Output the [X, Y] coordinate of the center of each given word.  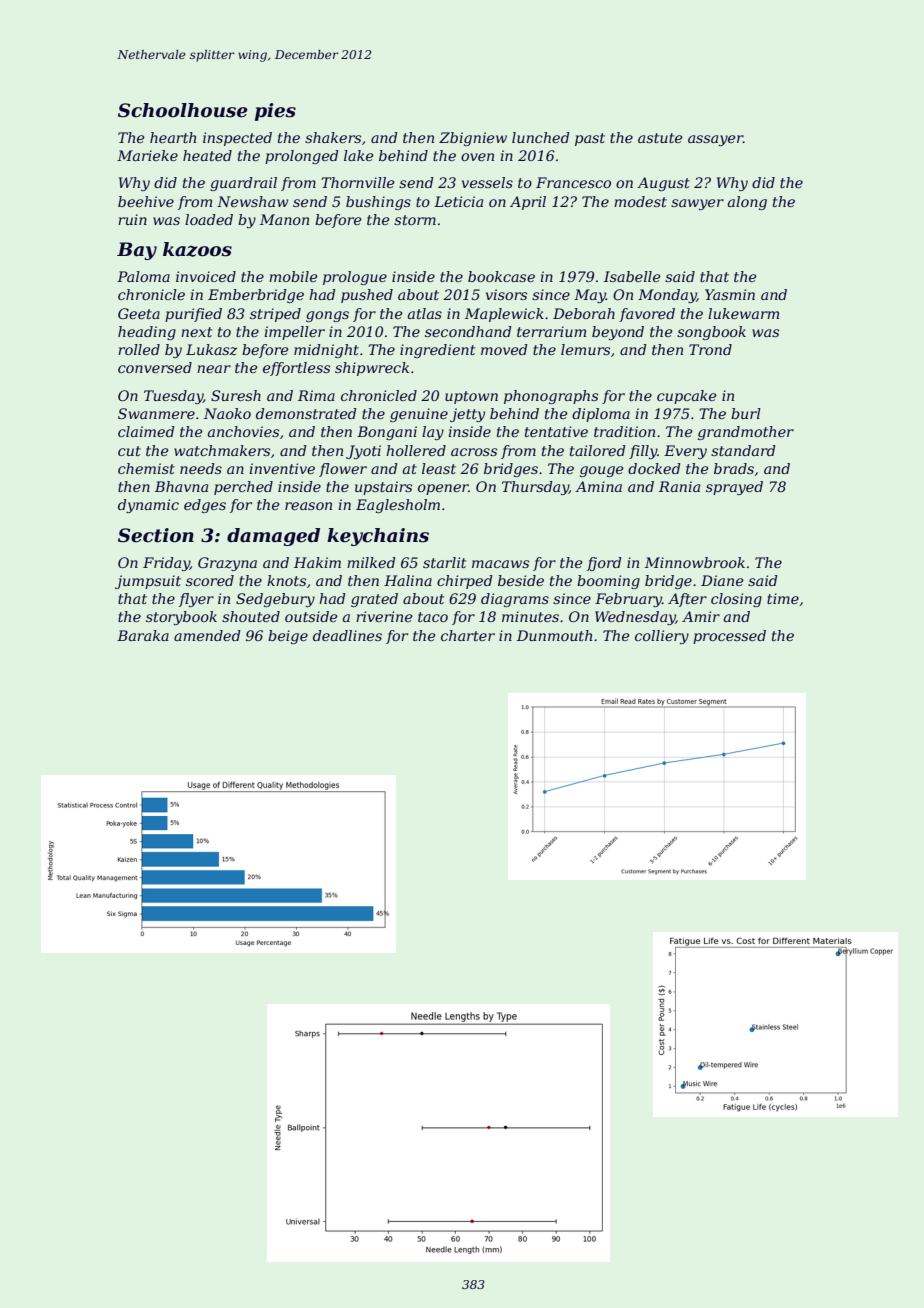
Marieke [147, 155]
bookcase [501, 276]
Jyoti [363, 452]
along [747, 203]
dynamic [148, 506]
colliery [662, 637]
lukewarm [743, 313]
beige [288, 637]
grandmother [746, 433]
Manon [284, 219]
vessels [487, 182]
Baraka [143, 635]
